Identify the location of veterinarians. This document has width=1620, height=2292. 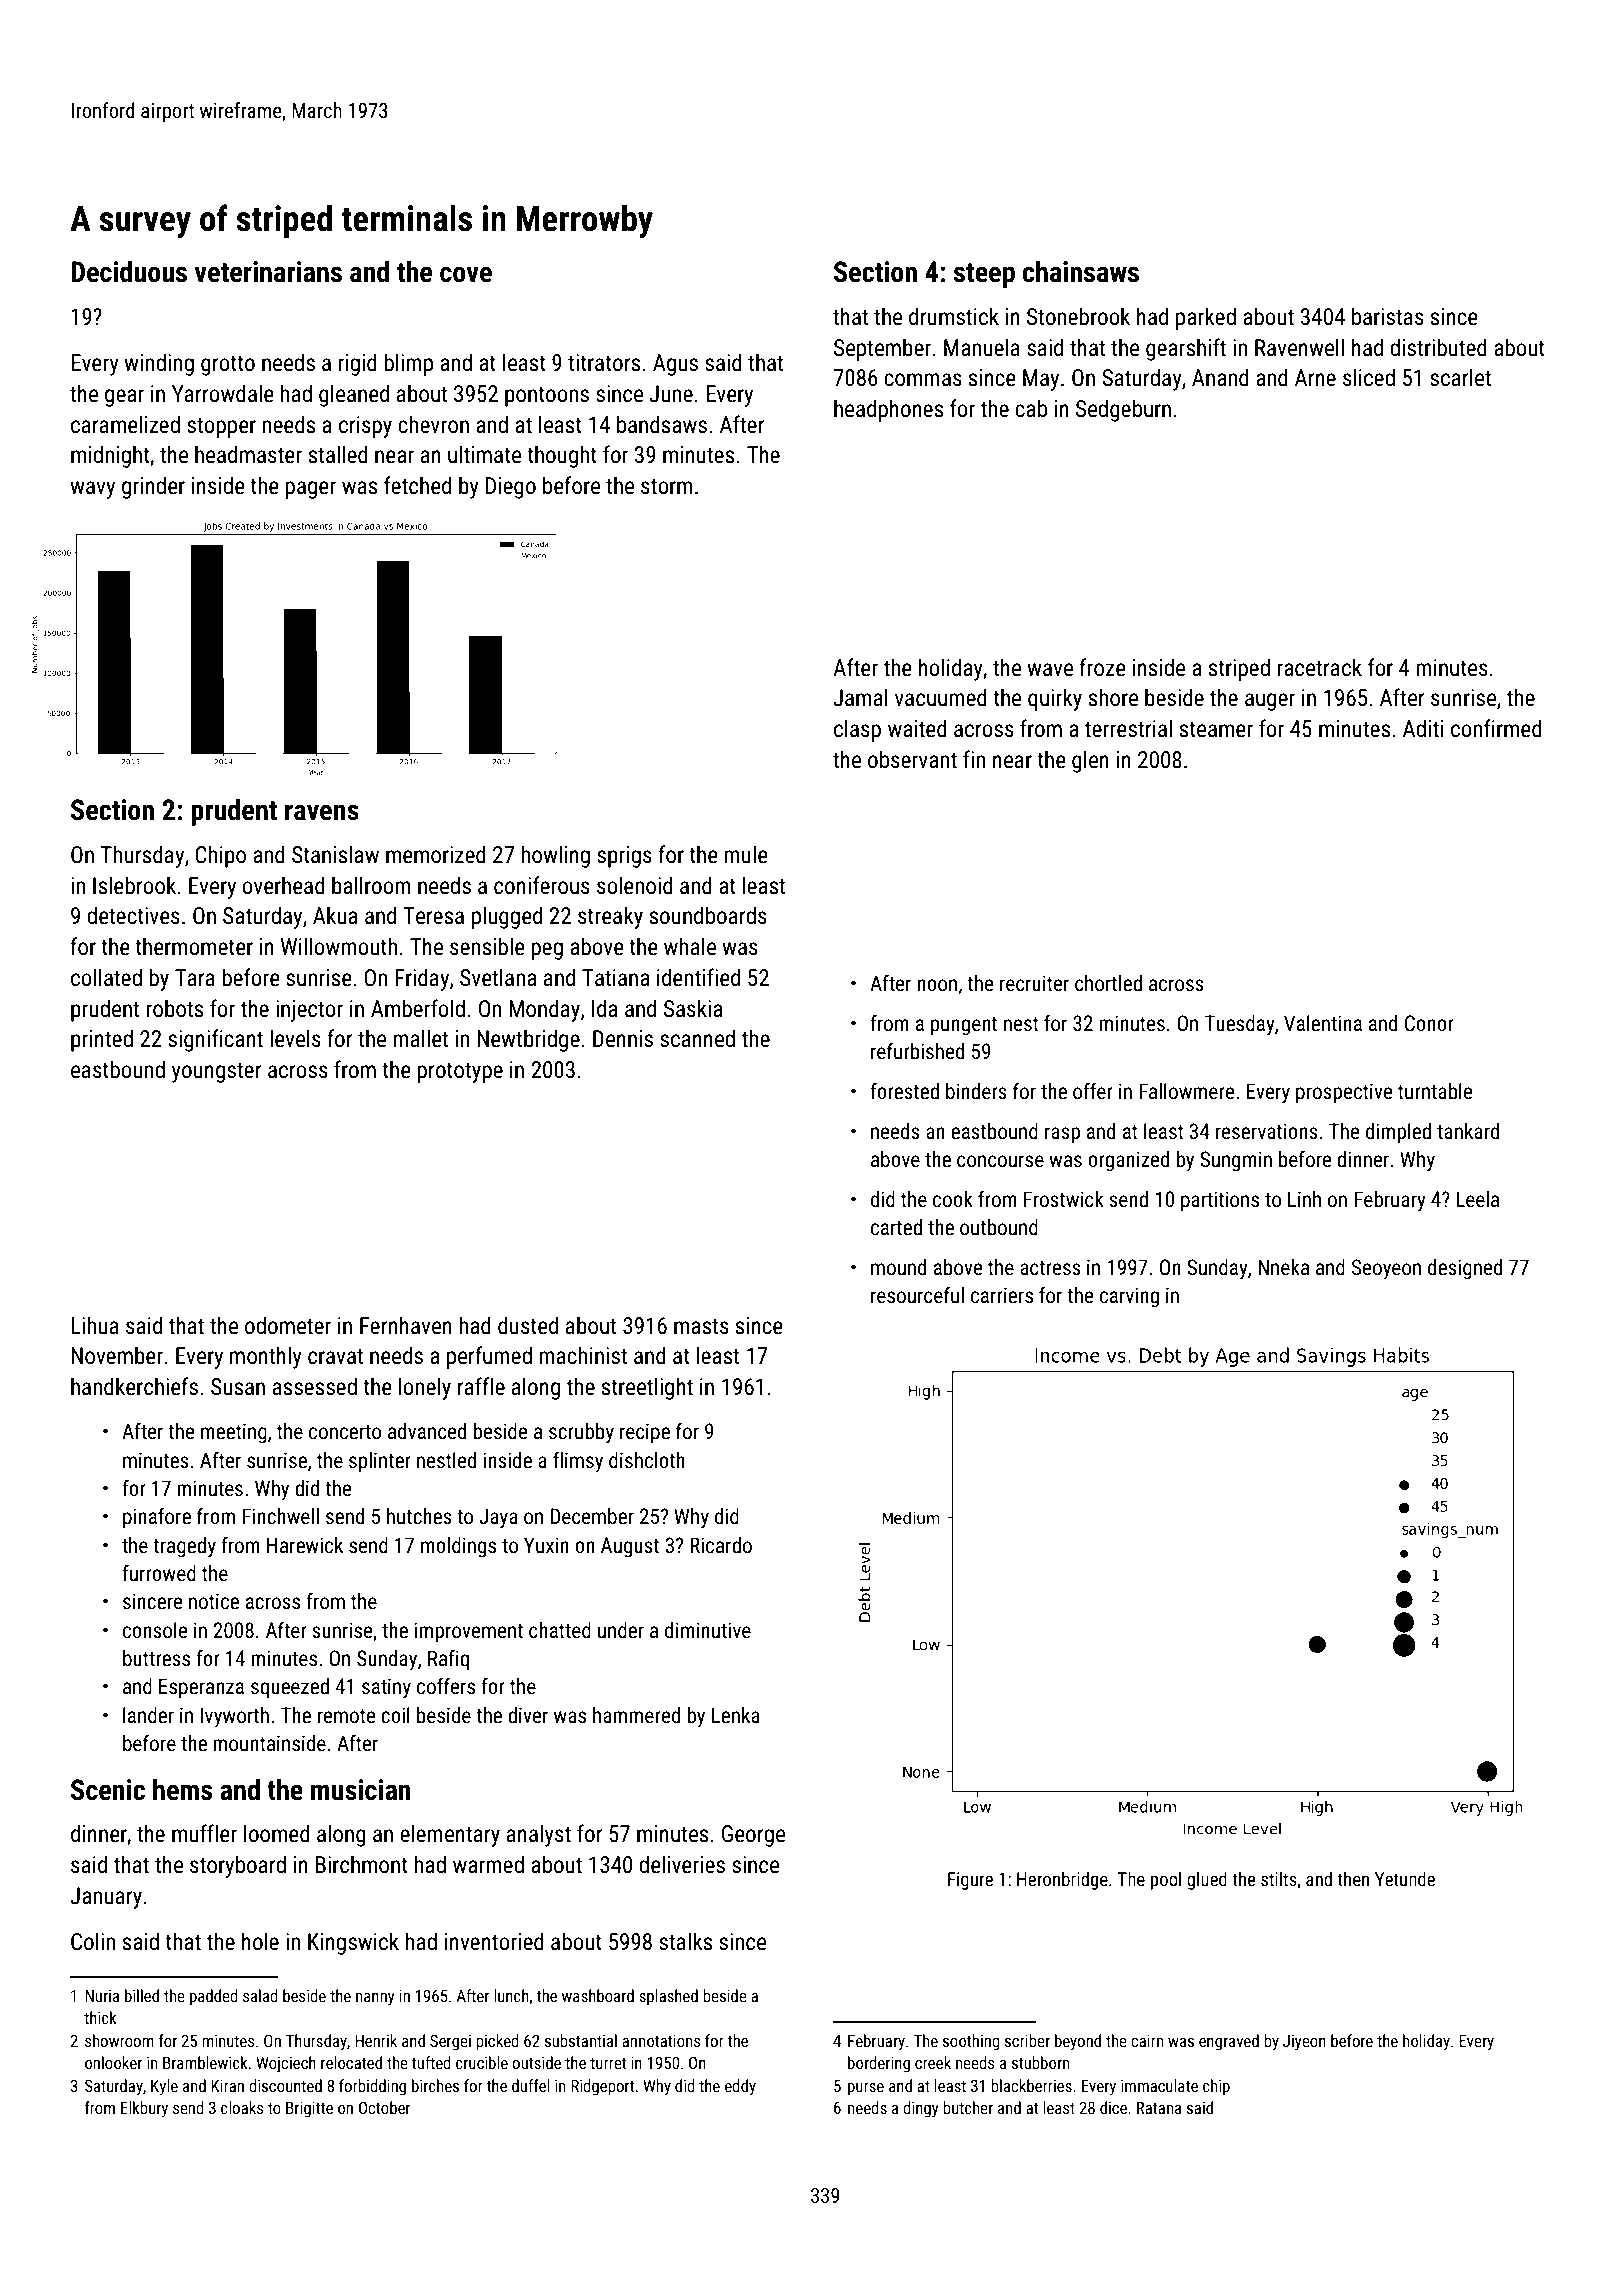
(268, 272).
